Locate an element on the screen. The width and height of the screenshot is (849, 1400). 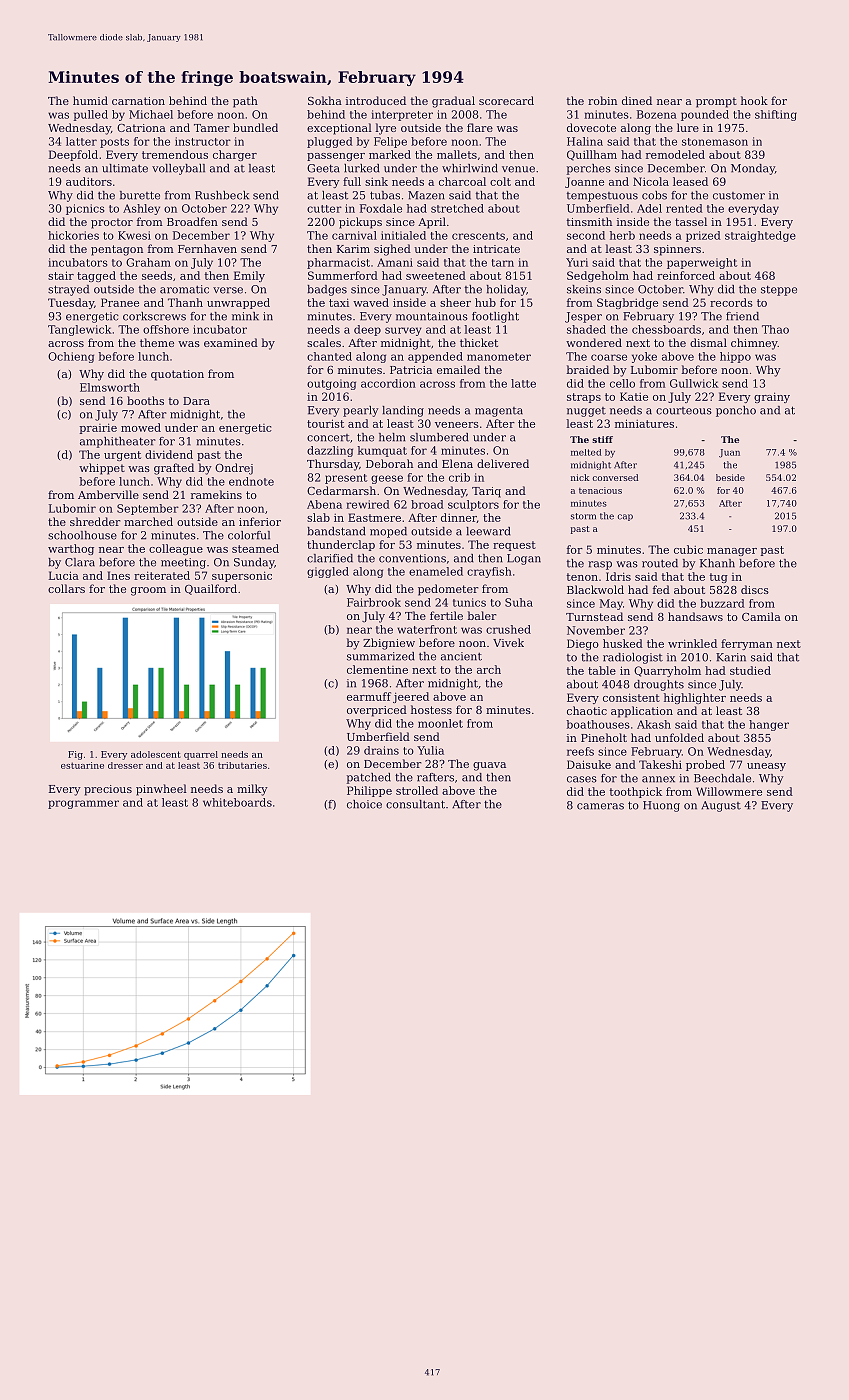
prompt is located at coordinates (716, 102).
